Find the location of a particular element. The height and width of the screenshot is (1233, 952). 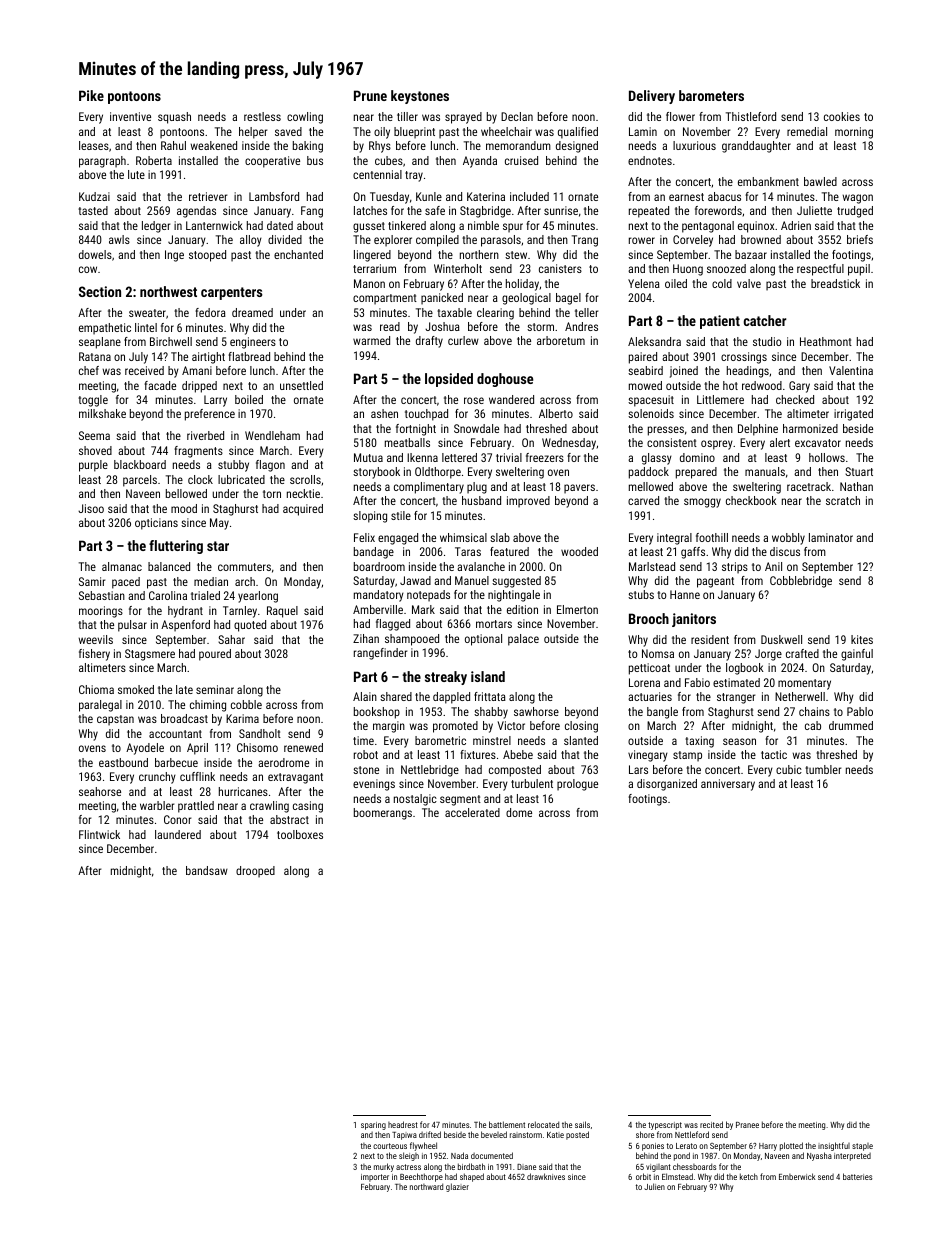

kites is located at coordinates (862, 639).
